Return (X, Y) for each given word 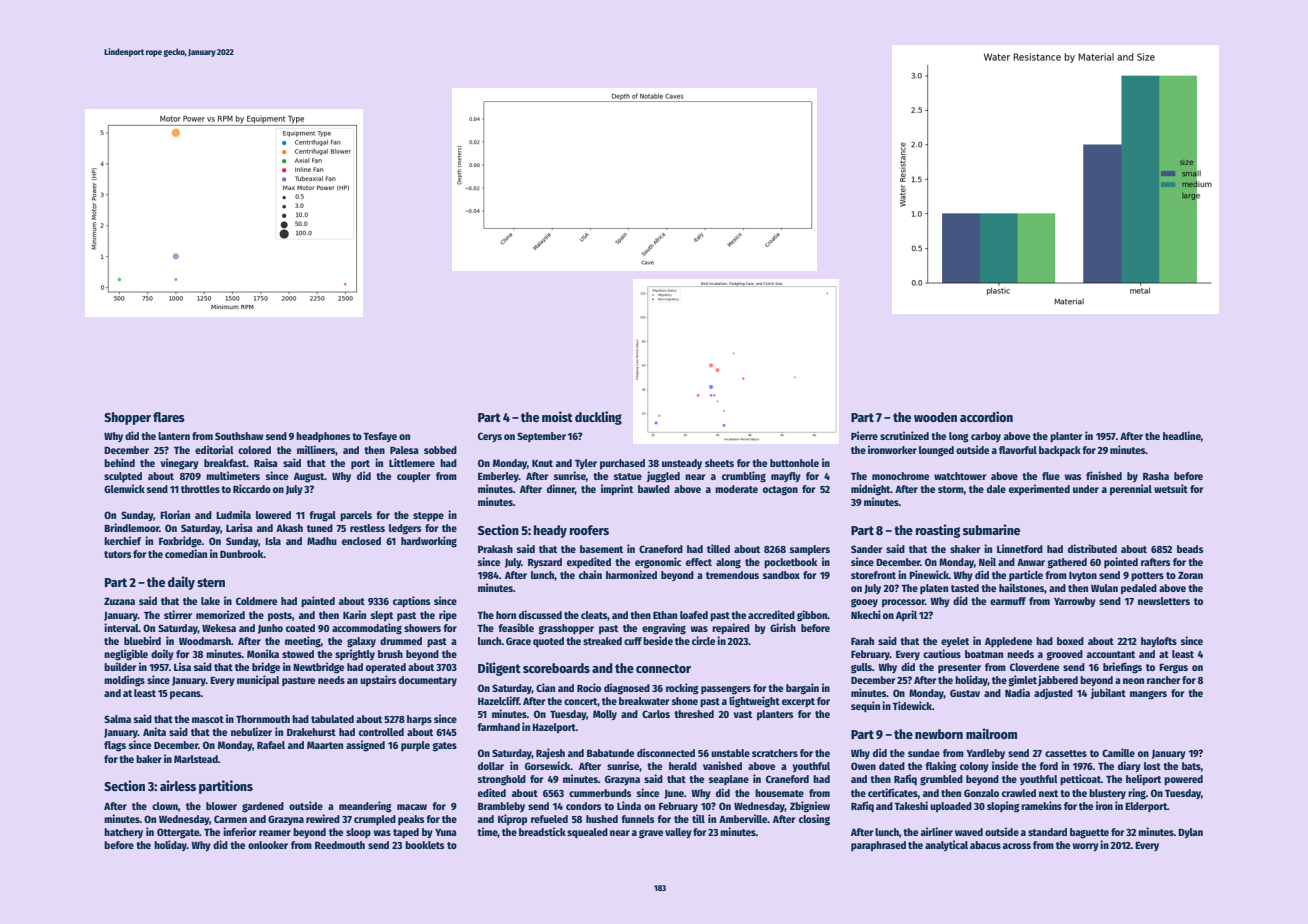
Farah (862, 641)
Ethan (665, 615)
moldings (124, 681)
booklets (425, 845)
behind (119, 462)
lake (210, 601)
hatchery (123, 833)
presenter (959, 668)
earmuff (1008, 601)
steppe (428, 516)
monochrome (900, 476)
